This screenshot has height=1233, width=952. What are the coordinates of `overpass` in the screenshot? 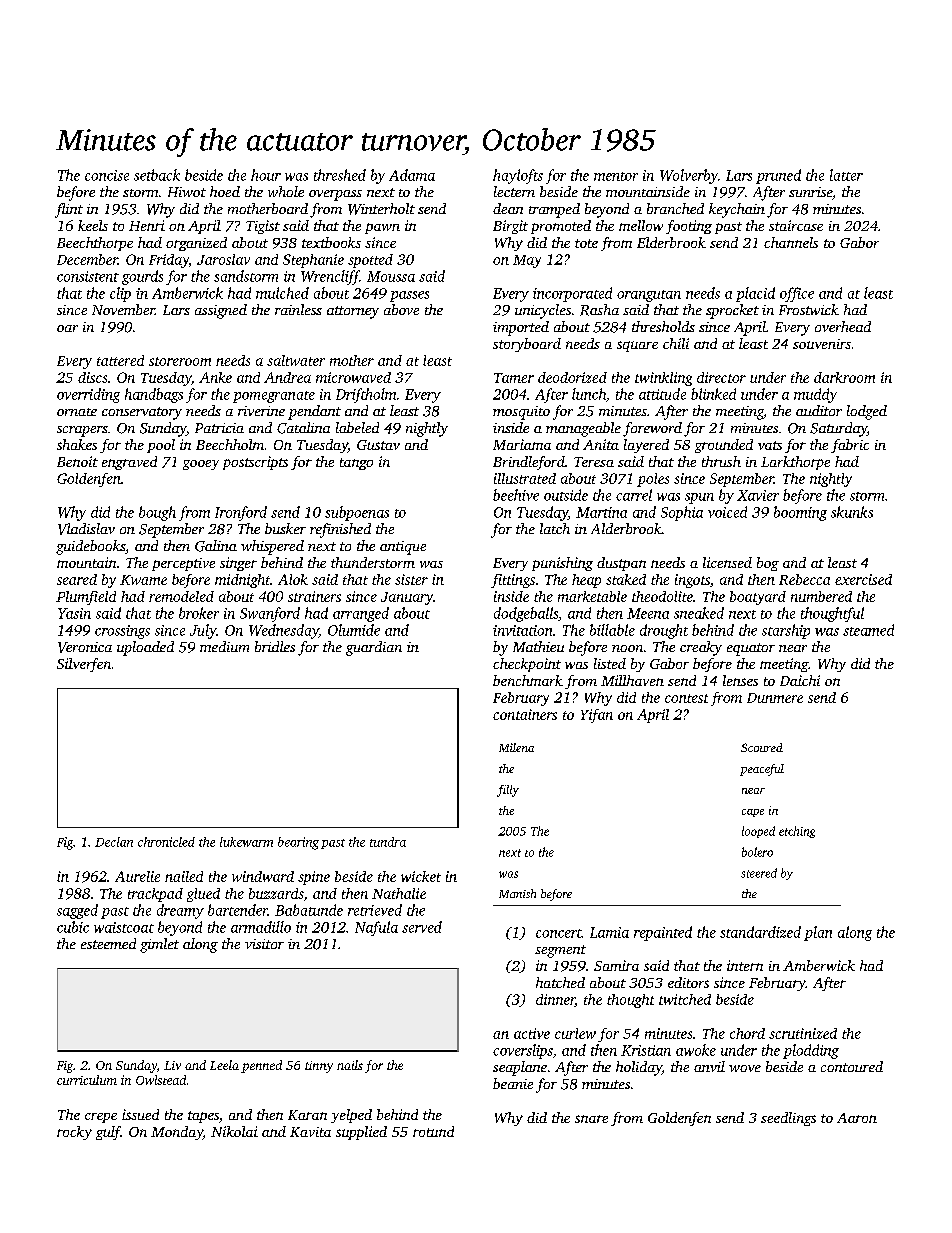 It's located at (335, 195).
